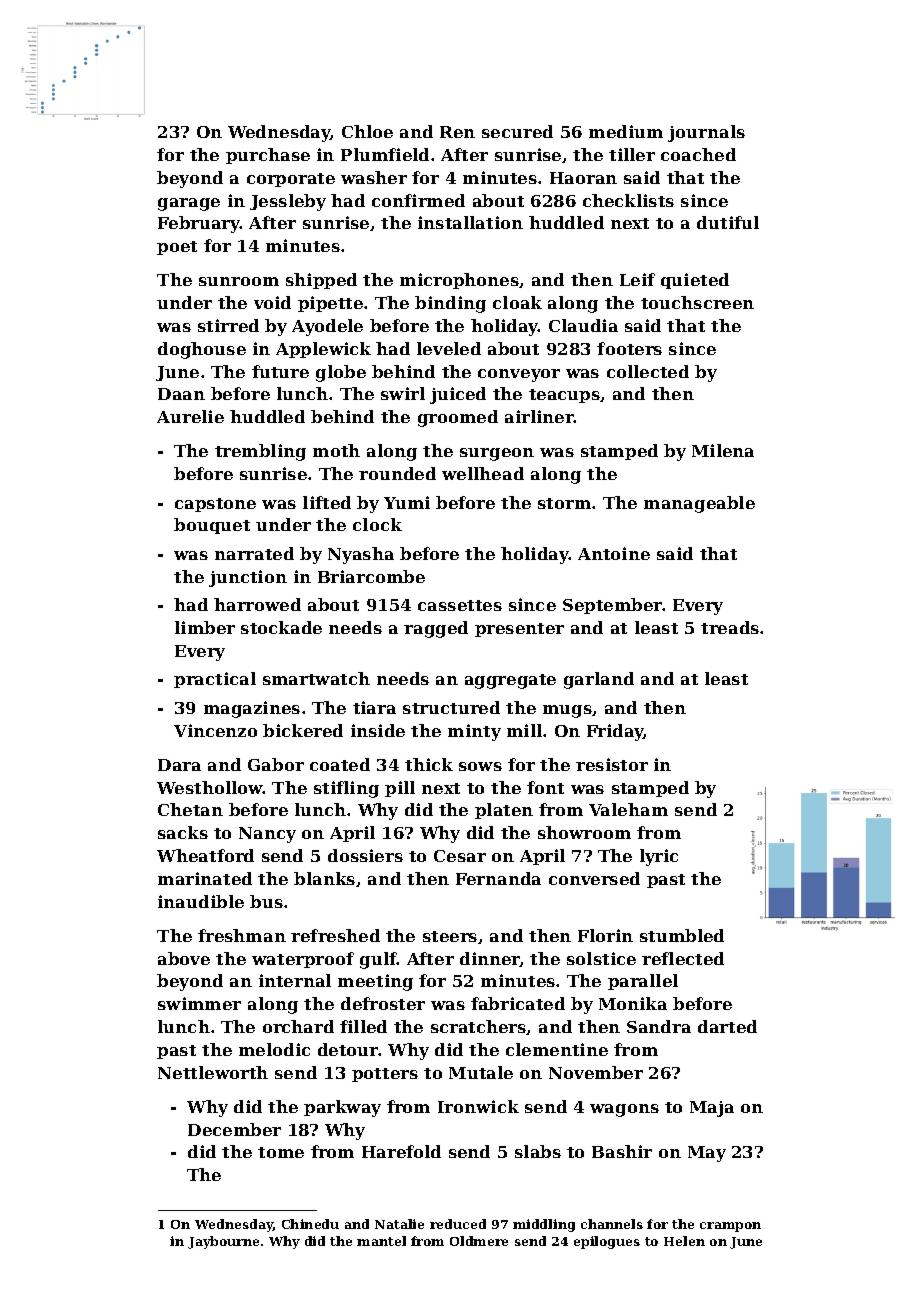 This screenshot has height=1311, width=924. I want to click on Helen, so click(684, 1241).
